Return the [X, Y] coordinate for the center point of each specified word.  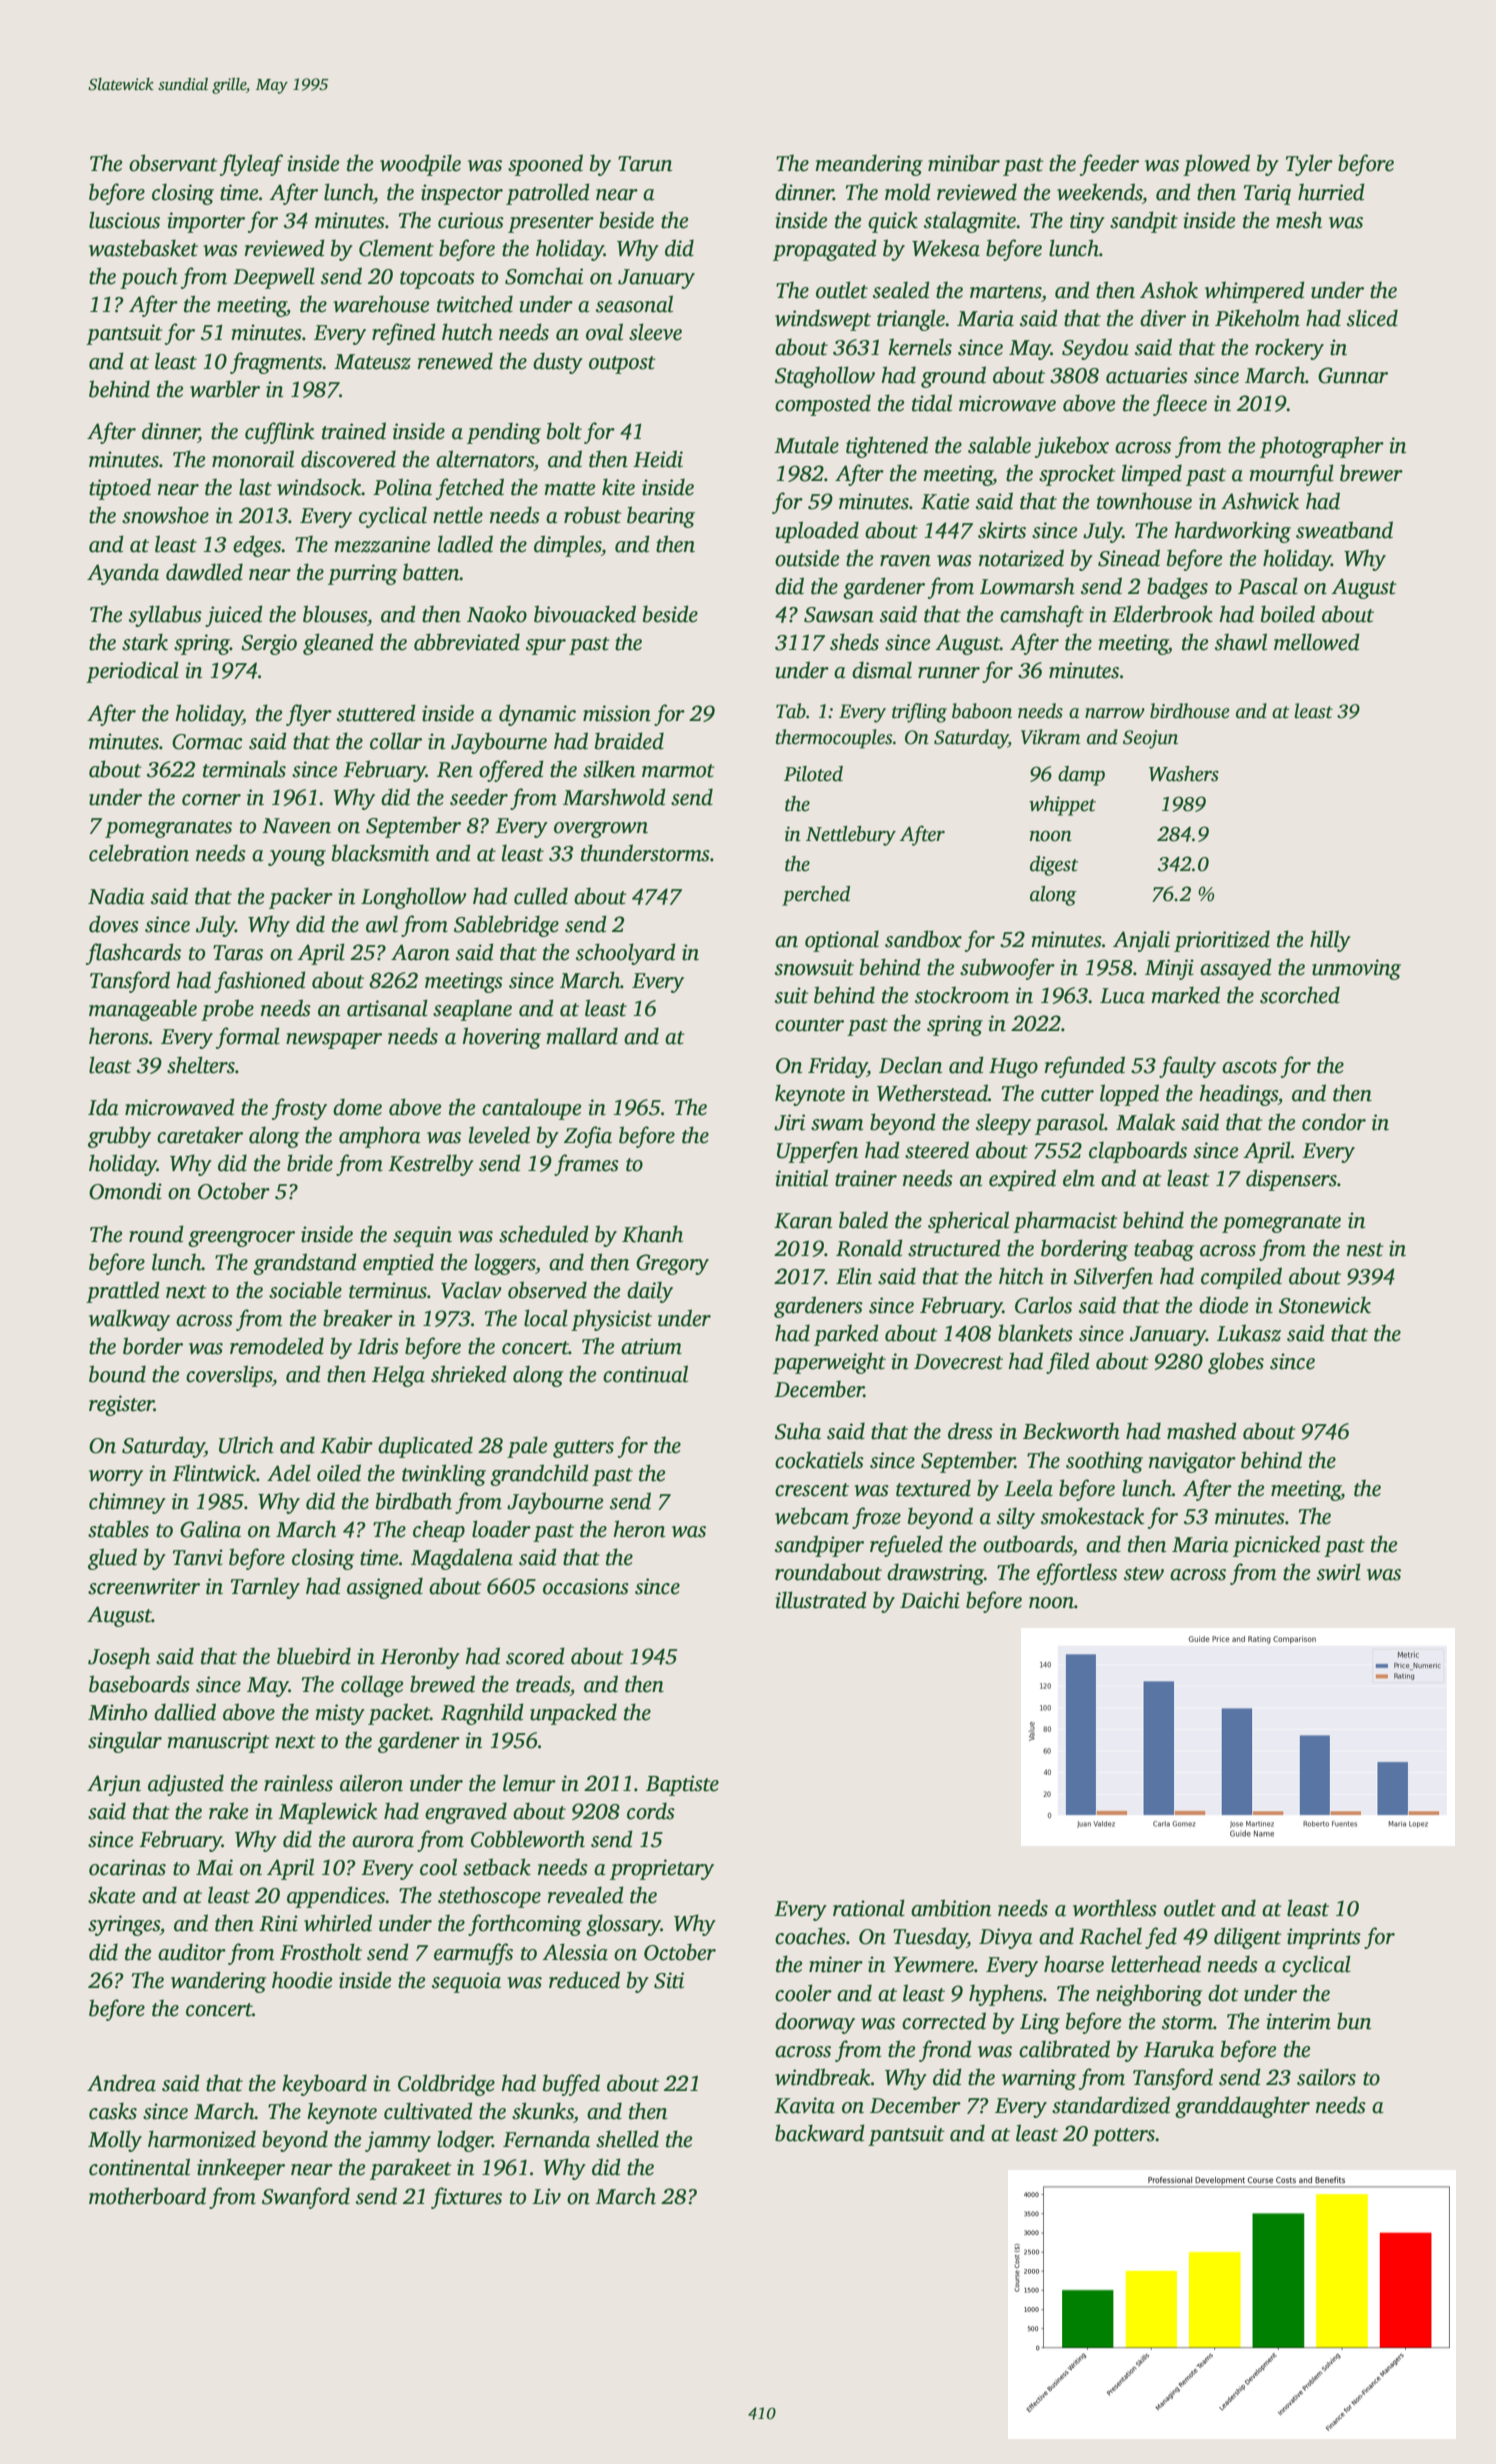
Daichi [930, 1600]
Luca [1122, 996]
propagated [825, 250]
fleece [1180, 405]
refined [404, 334]
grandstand [305, 1264]
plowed [1216, 165]
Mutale [806, 445]
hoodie [302, 1980]
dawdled [204, 572]
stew [1144, 1574]
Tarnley [265, 1588]
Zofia [588, 1137]
